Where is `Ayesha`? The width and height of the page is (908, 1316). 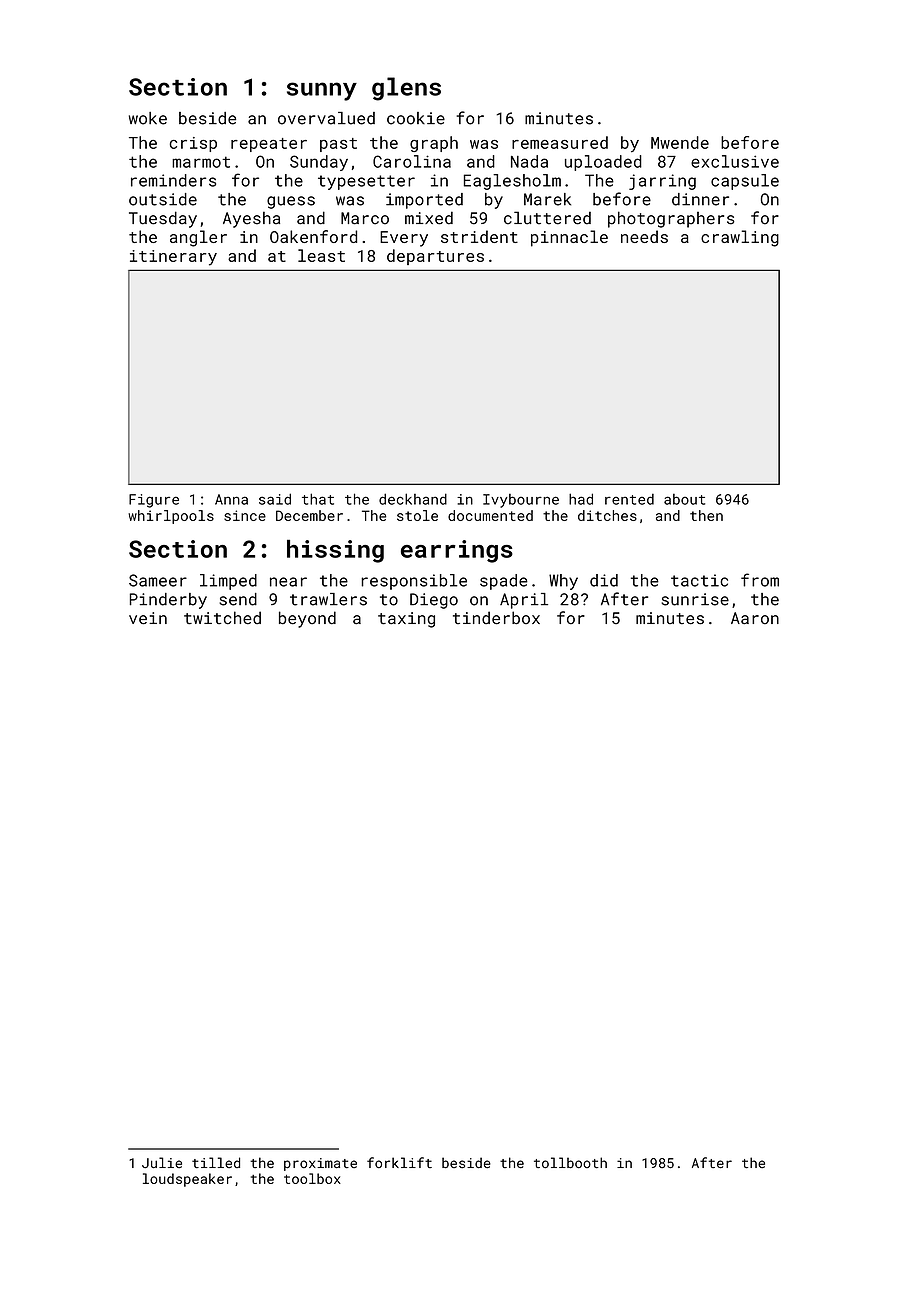 Ayesha is located at coordinates (251, 219).
